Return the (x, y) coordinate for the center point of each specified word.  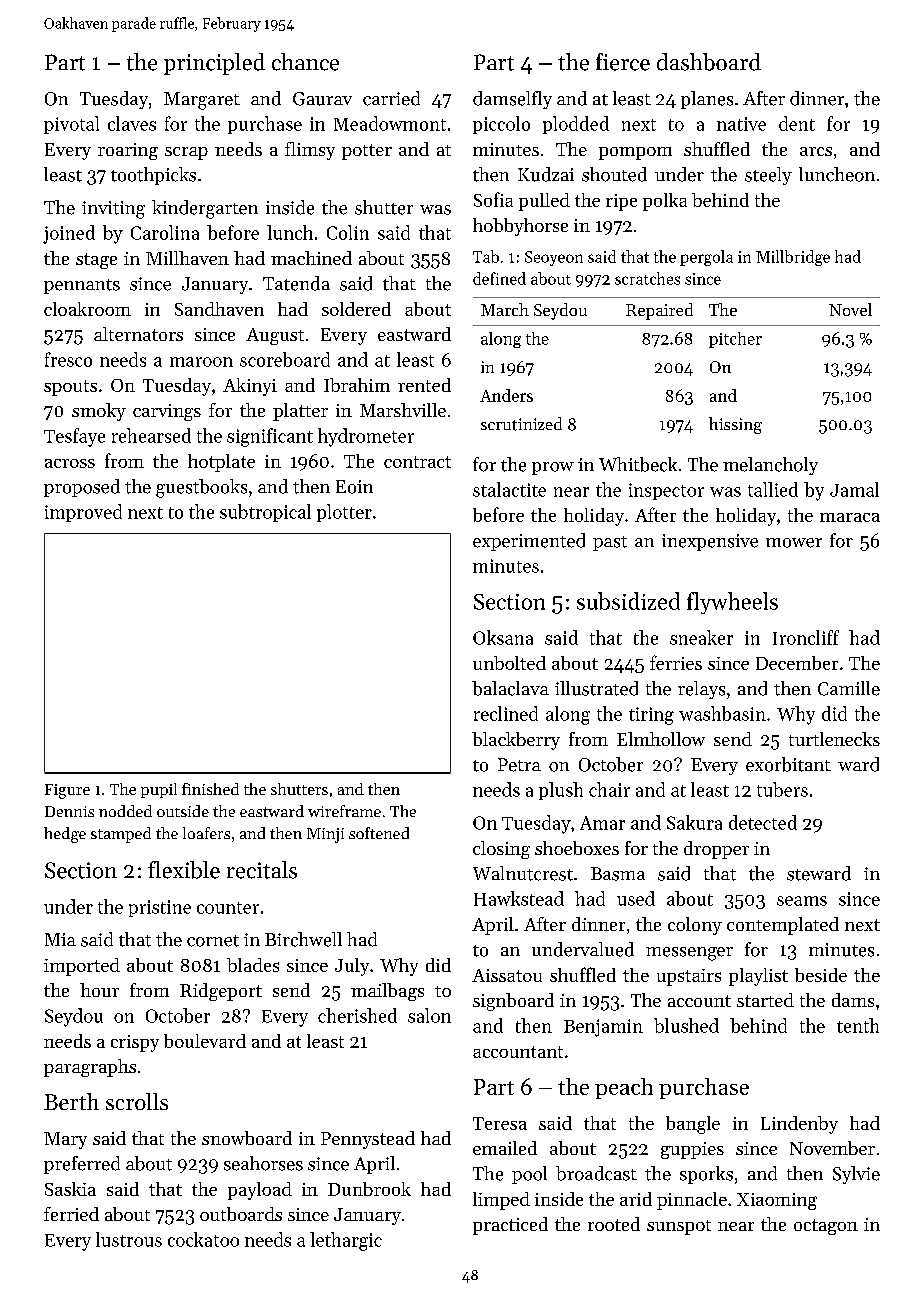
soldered (356, 309)
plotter (344, 513)
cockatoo (203, 1239)
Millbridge (793, 258)
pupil (159, 790)
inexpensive (710, 542)
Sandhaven (219, 309)
